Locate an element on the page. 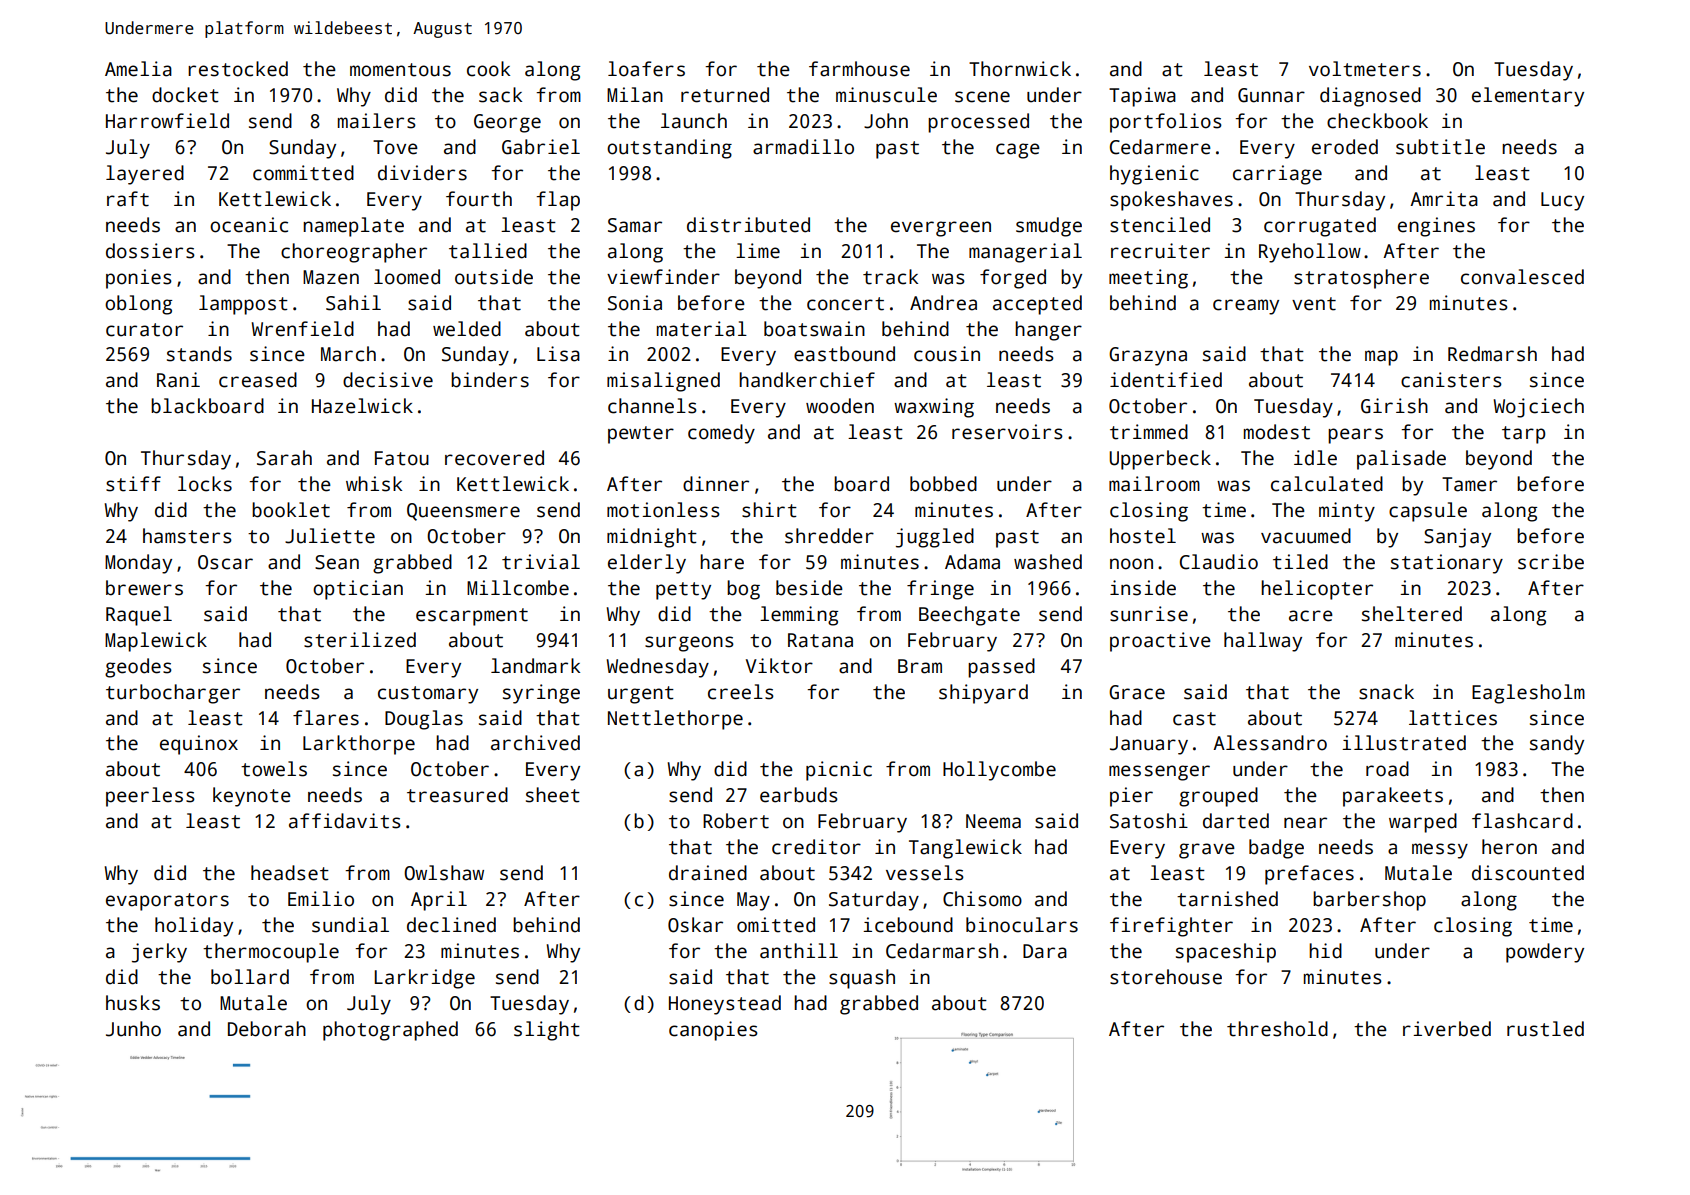 This image has height=1195, width=1690. Gunnar is located at coordinates (1271, 95).
